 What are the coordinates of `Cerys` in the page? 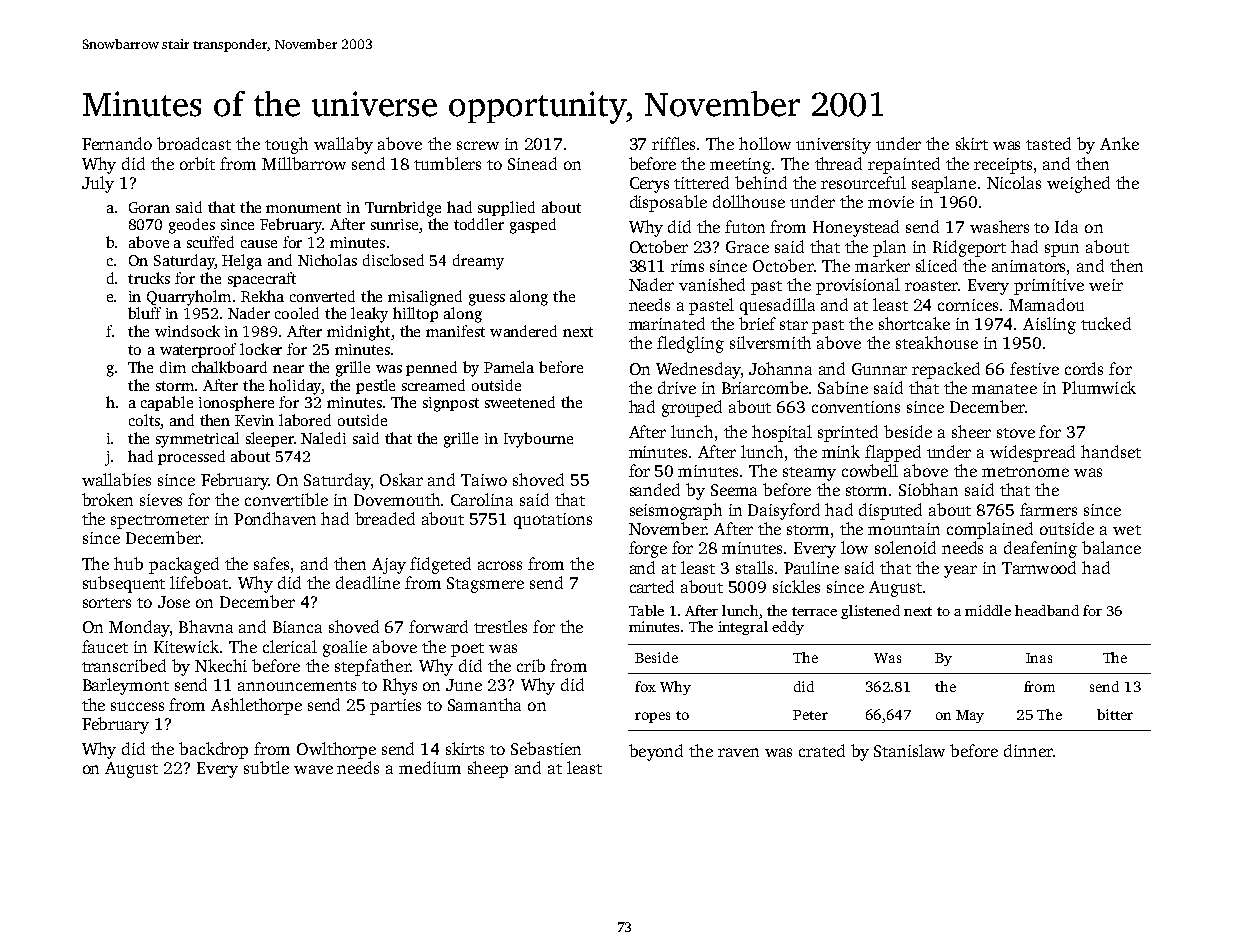 It's located at (649, 185).
